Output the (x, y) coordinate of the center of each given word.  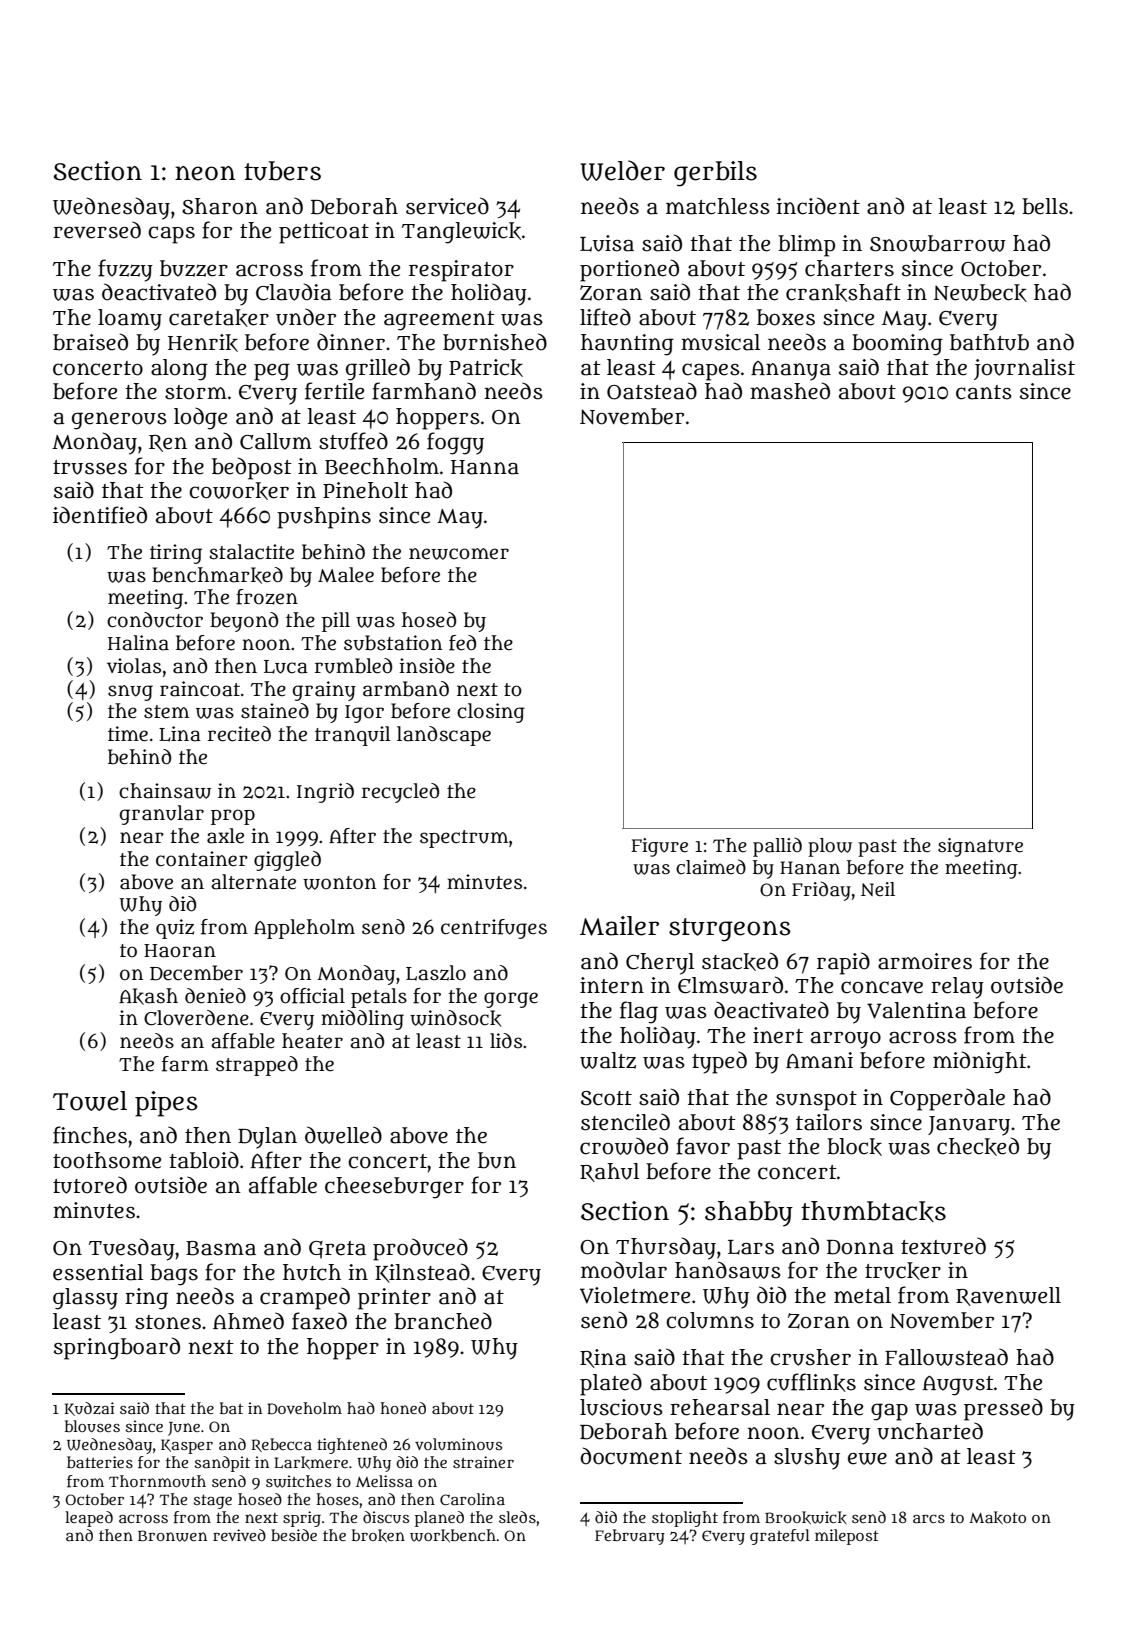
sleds (517, 1517)
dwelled (343, 1135)
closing (491, 713)
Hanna (485, 467)
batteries (100, 1462)
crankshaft (843, 292)
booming (897, 345)
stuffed (353, 441)
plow (830, 847)
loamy (130, 320)
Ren (168, 443)
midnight (980, 1062)
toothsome (107, 1160)
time (128, 734)
